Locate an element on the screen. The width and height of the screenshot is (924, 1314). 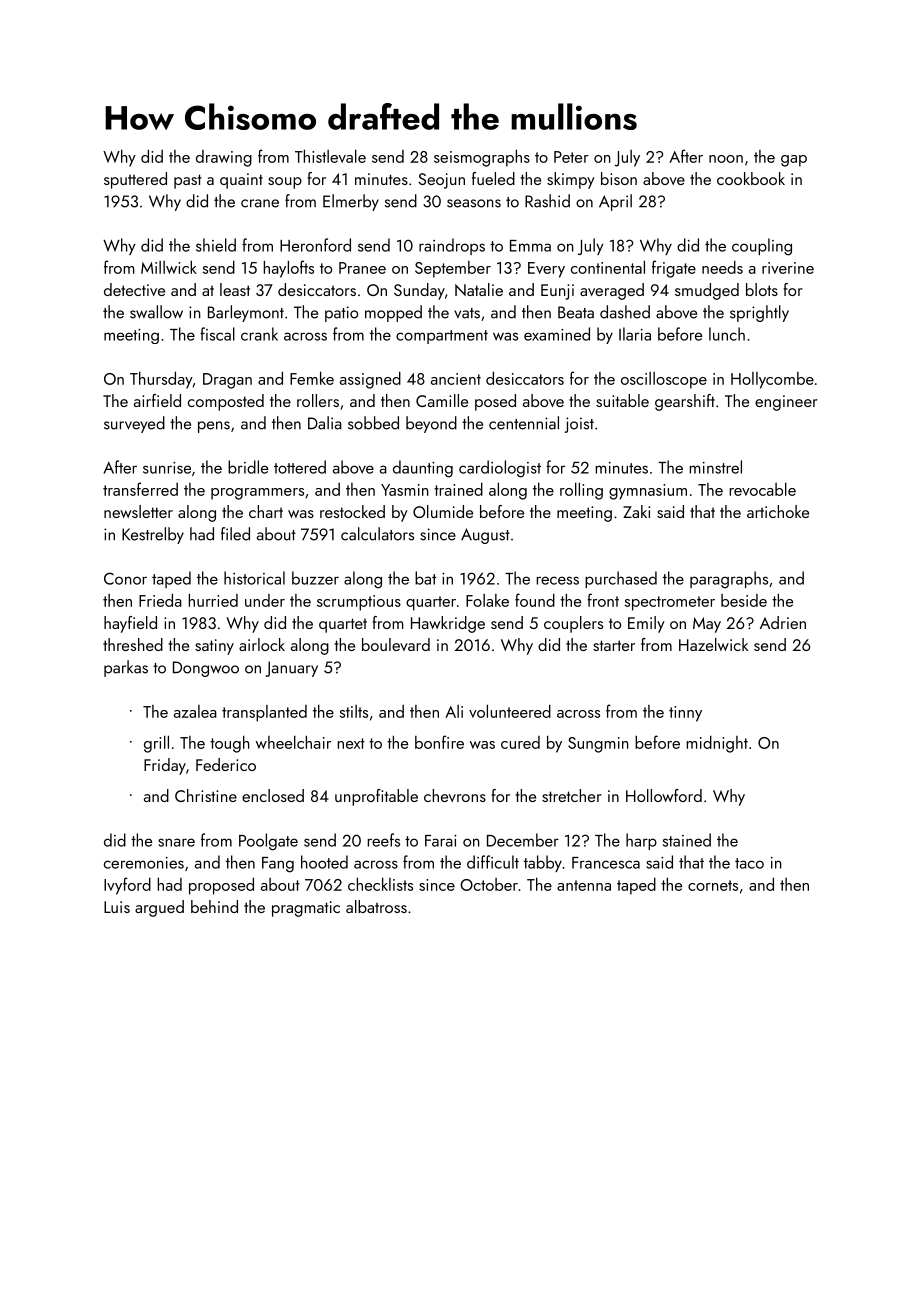
Seojun is located at coordinates (441, 181).
